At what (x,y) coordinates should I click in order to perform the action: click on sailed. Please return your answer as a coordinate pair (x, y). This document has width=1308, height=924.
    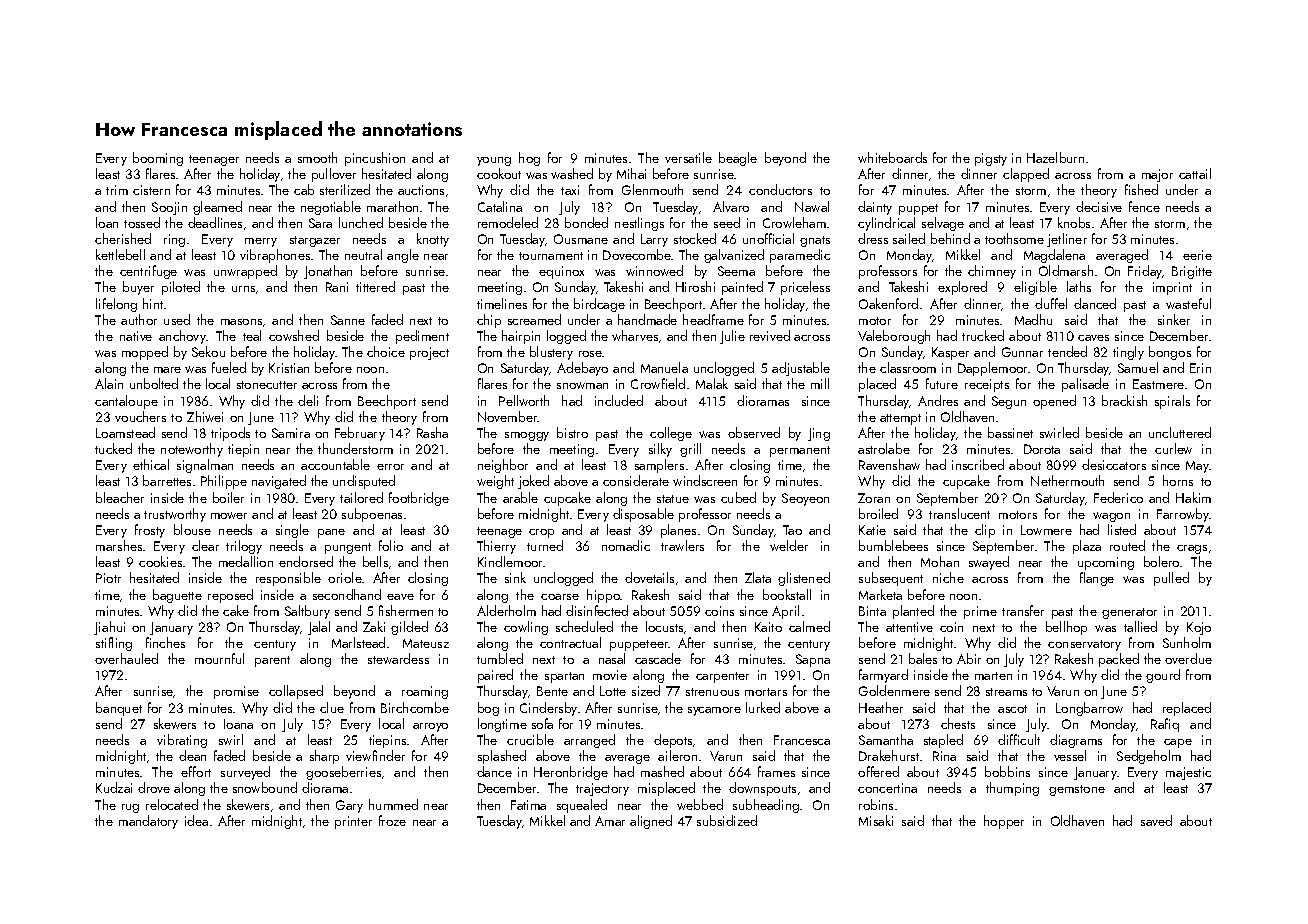
    Looking at the image, I should click on (909, 238).
